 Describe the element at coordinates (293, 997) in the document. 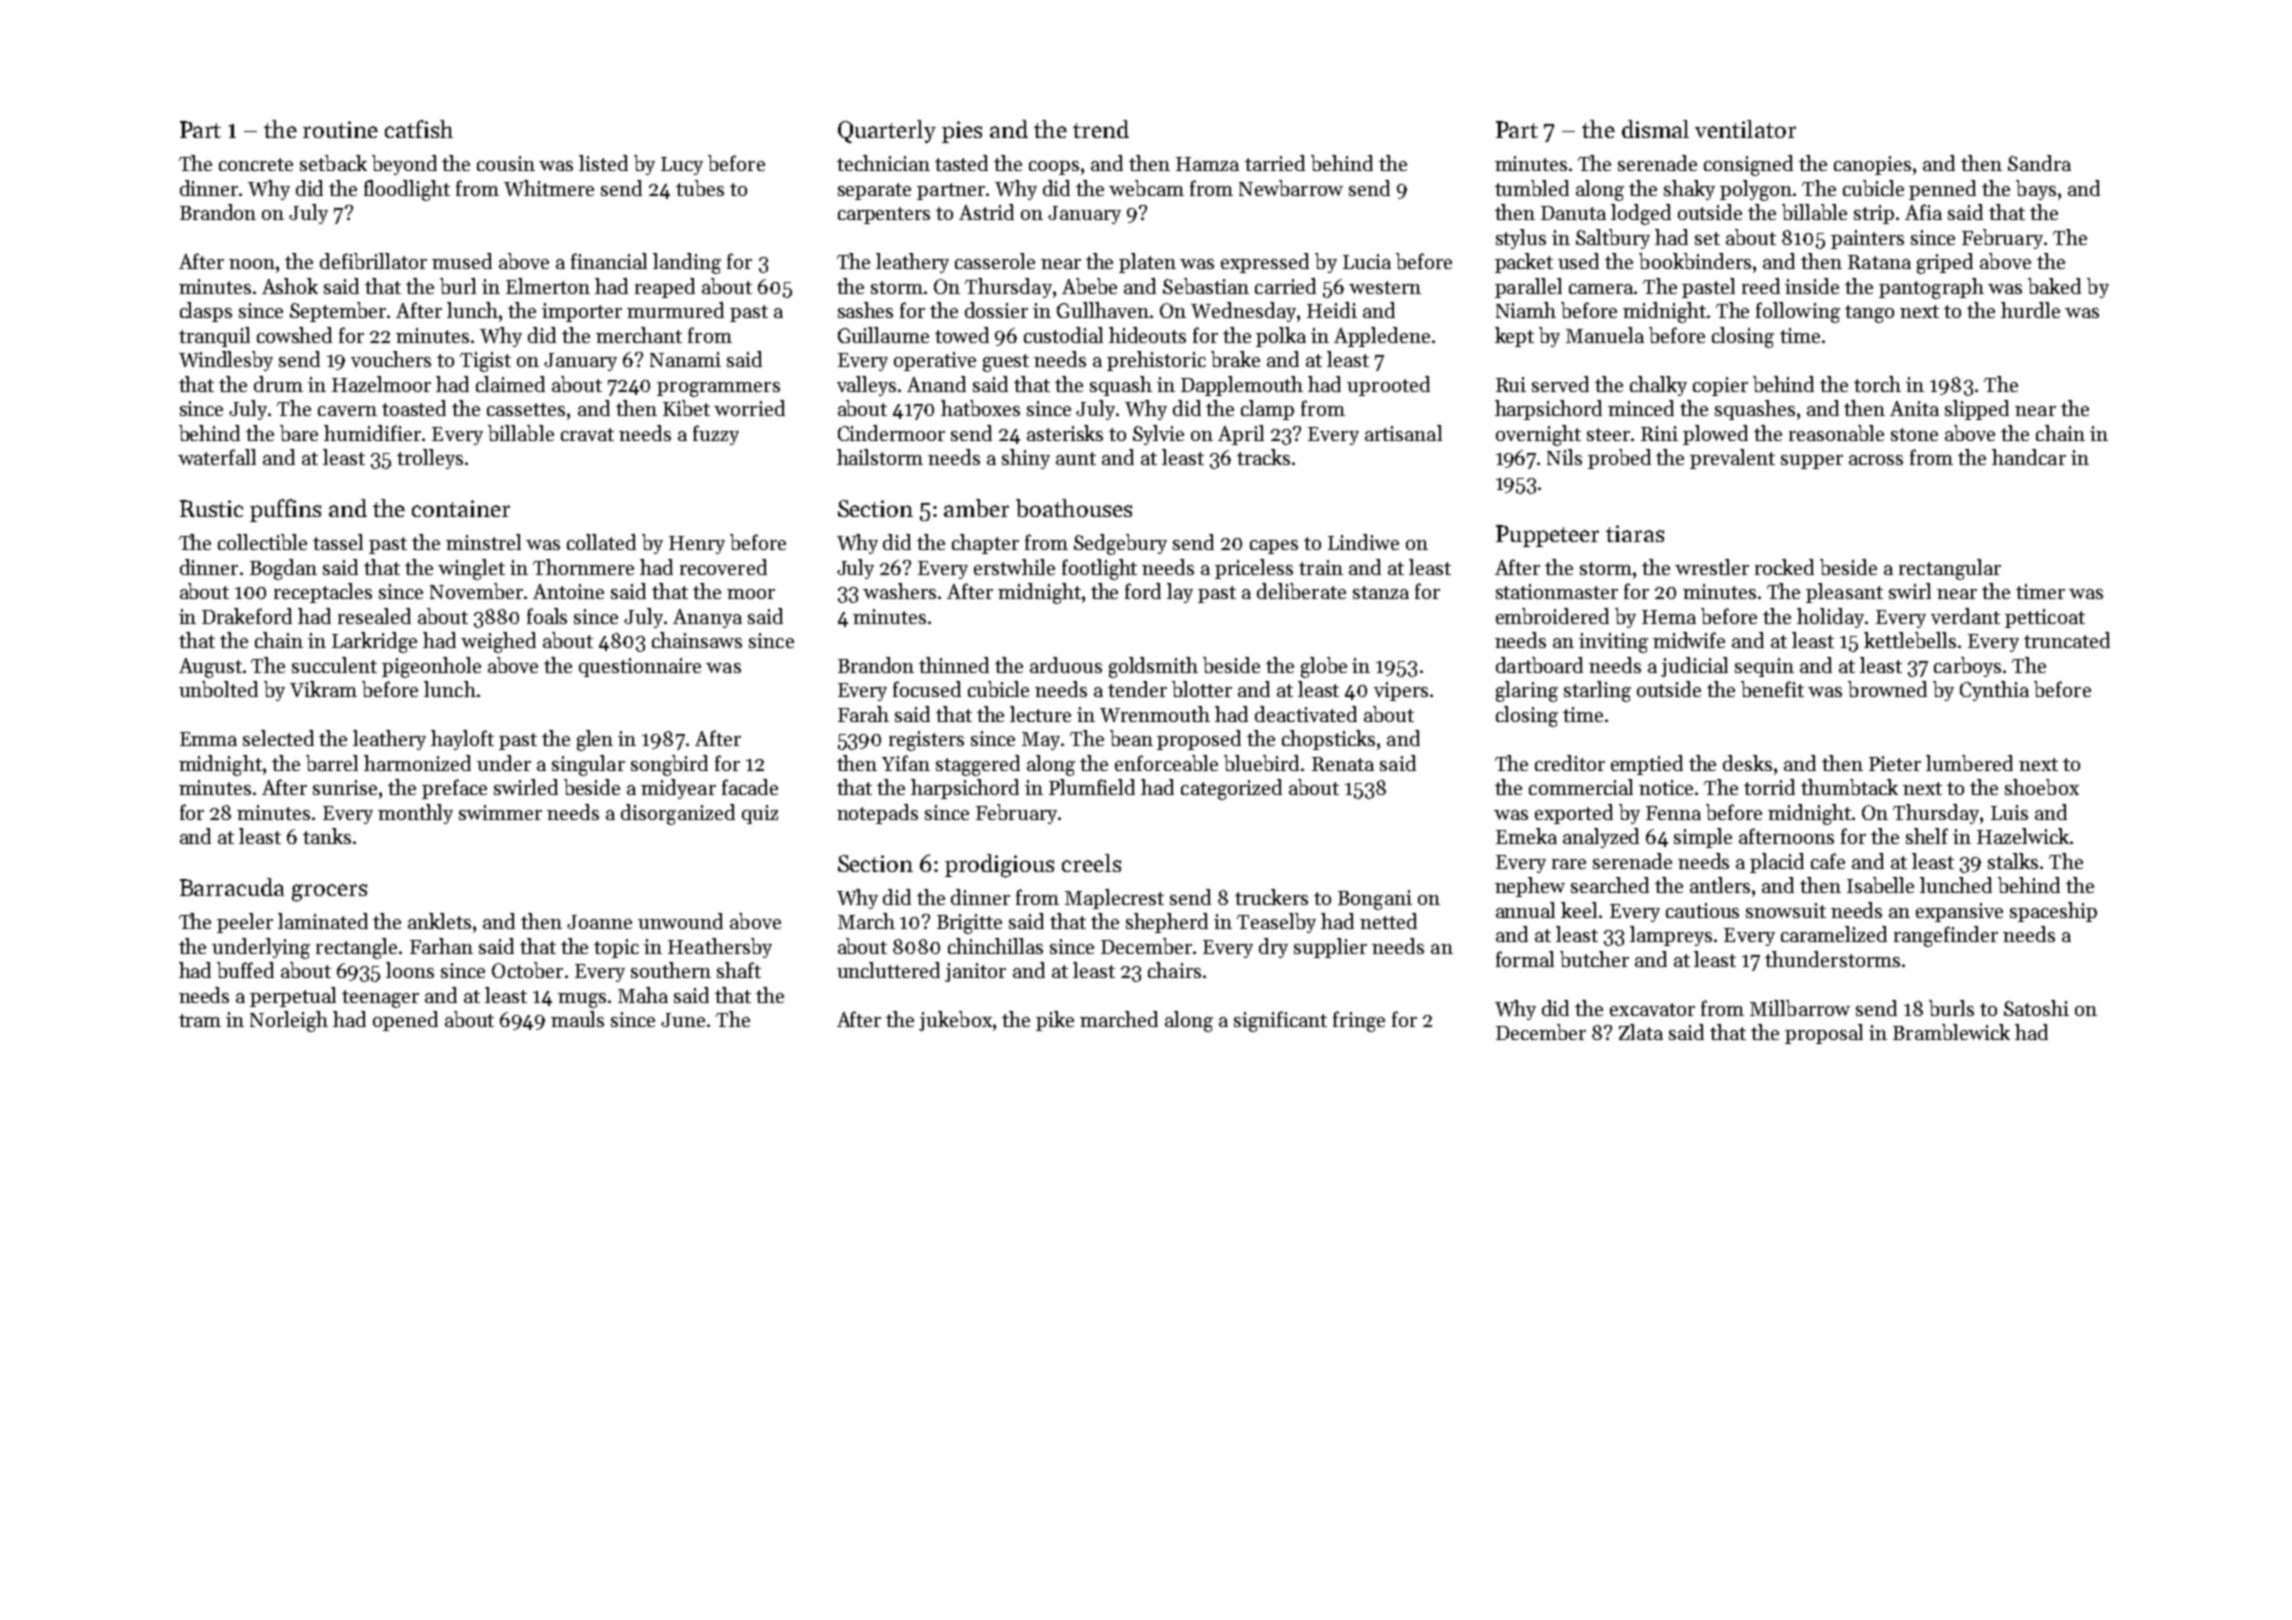

I see `perpetual` at that location.
